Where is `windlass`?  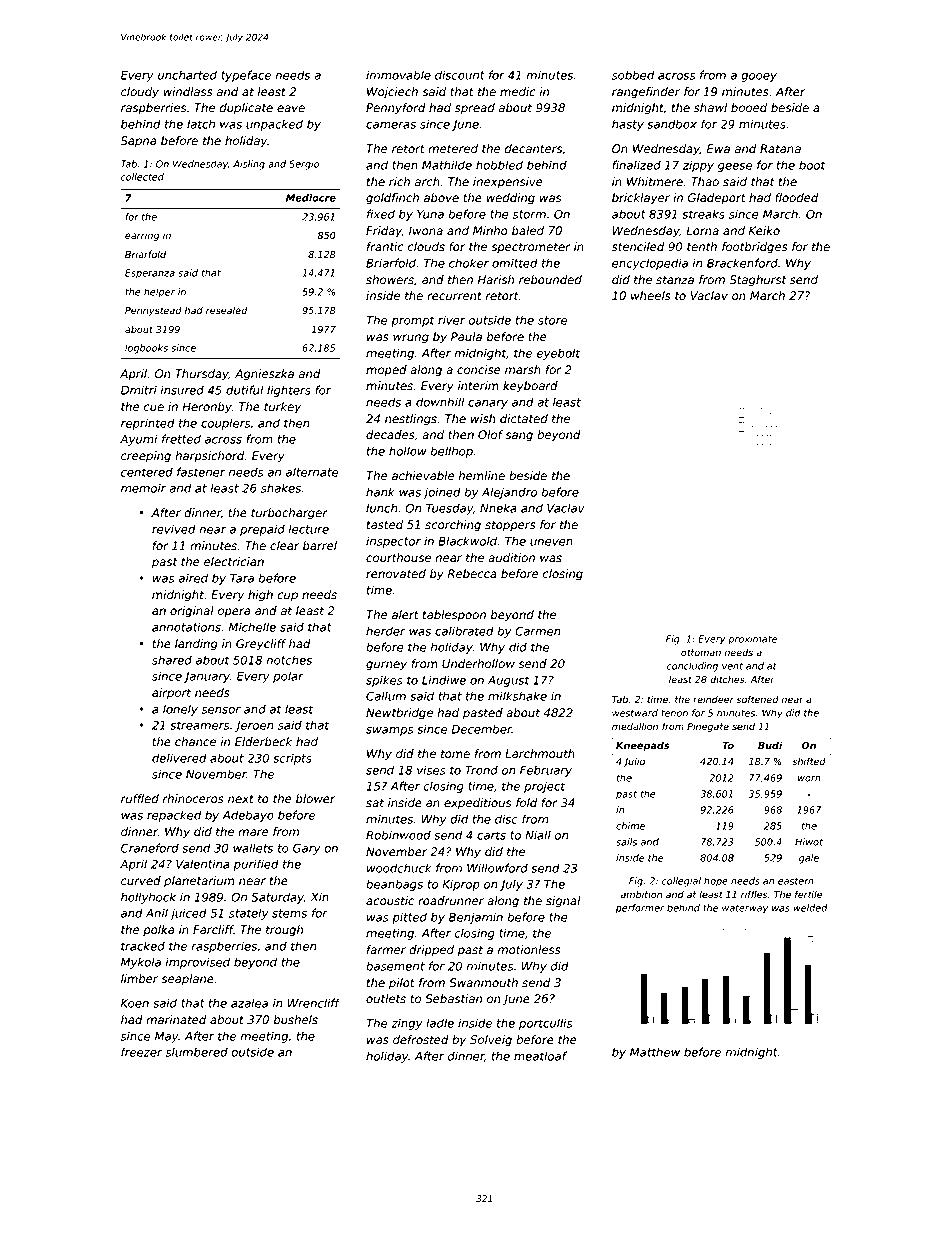 windlass is located at coordinates (188, 92).
